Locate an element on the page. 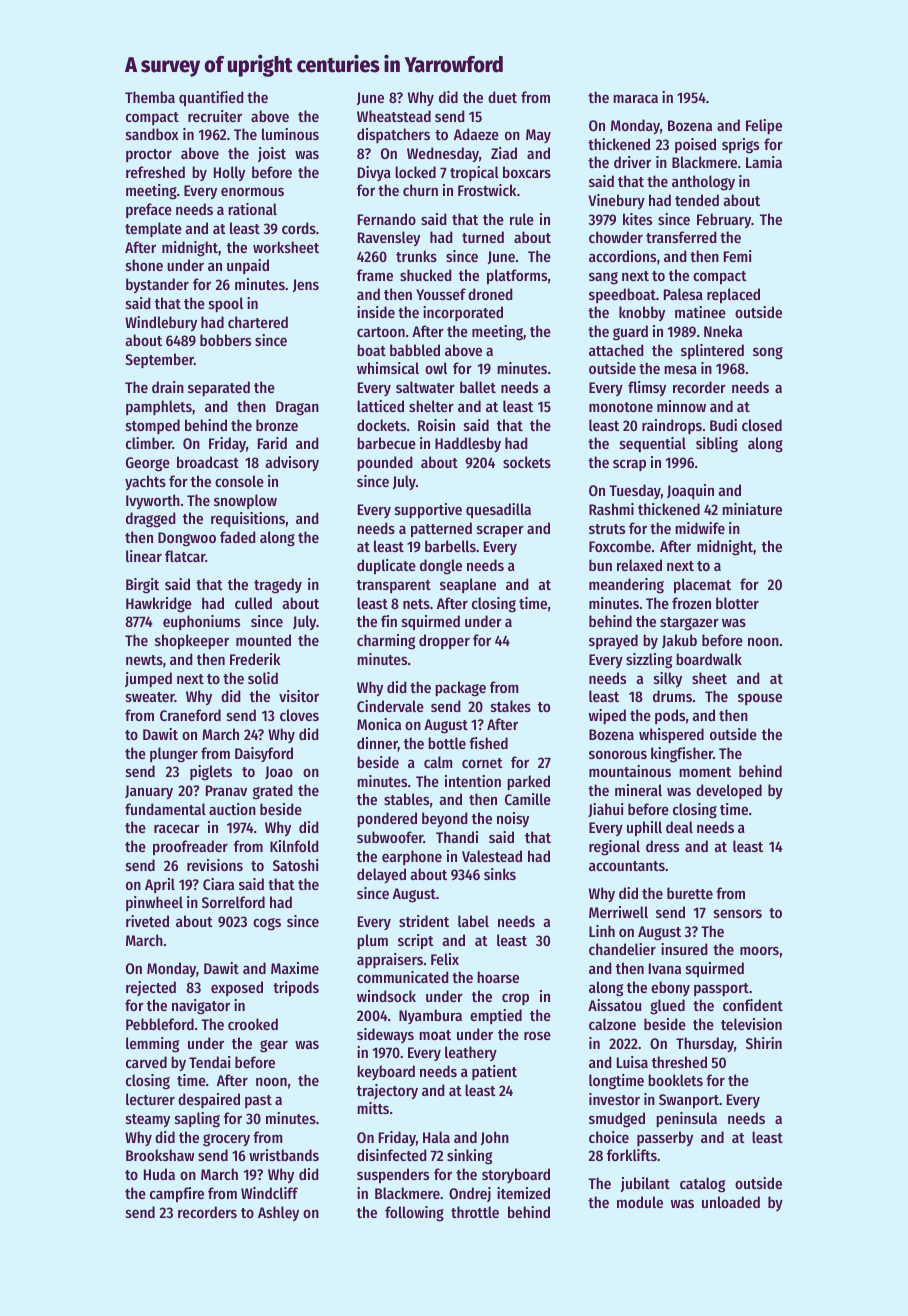 This document has height=1316, width=908. exposed is located at coordinates (237, 988).
